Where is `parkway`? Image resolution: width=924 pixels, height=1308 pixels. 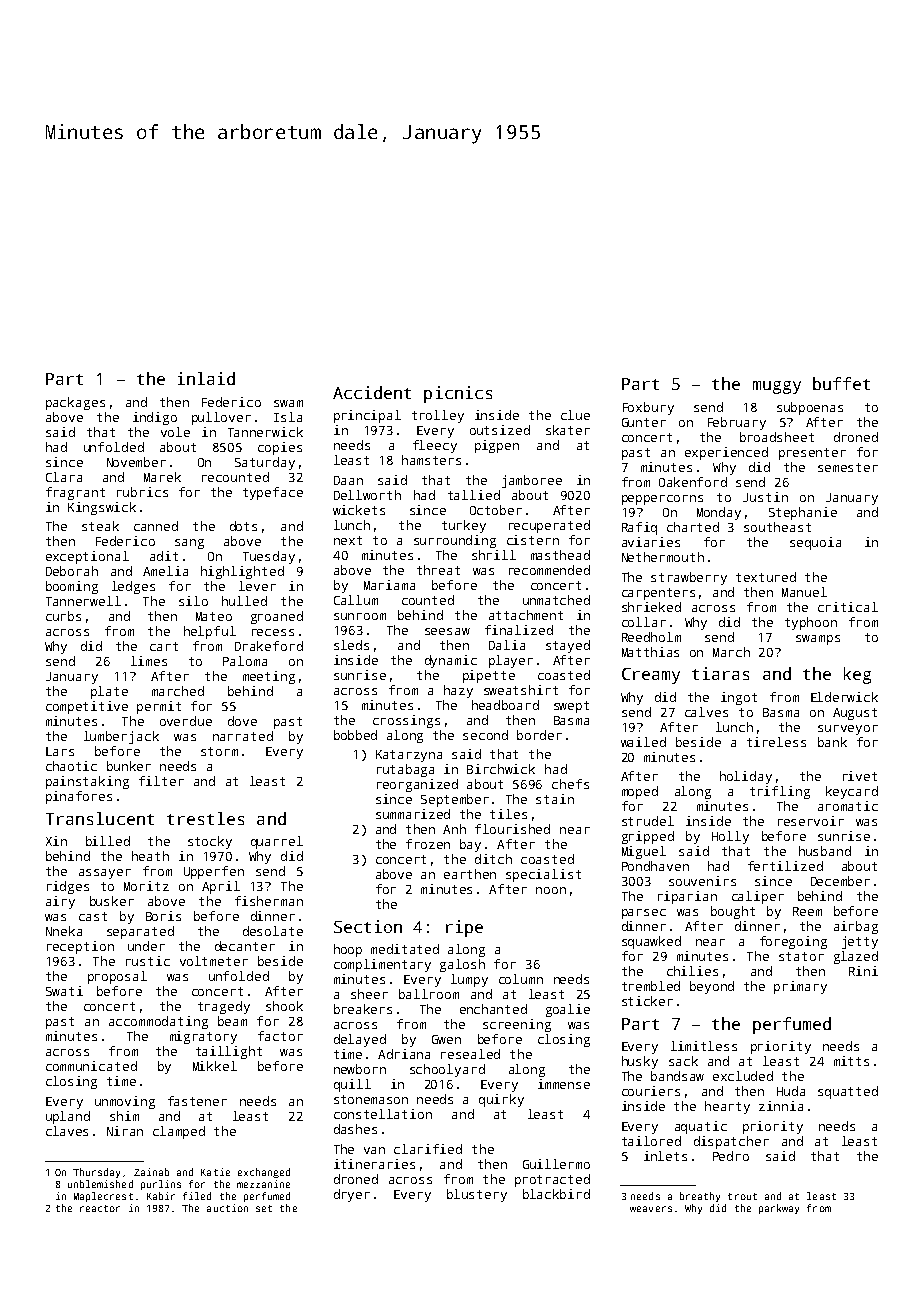
parkway is located at coordinates (779, 1209).
